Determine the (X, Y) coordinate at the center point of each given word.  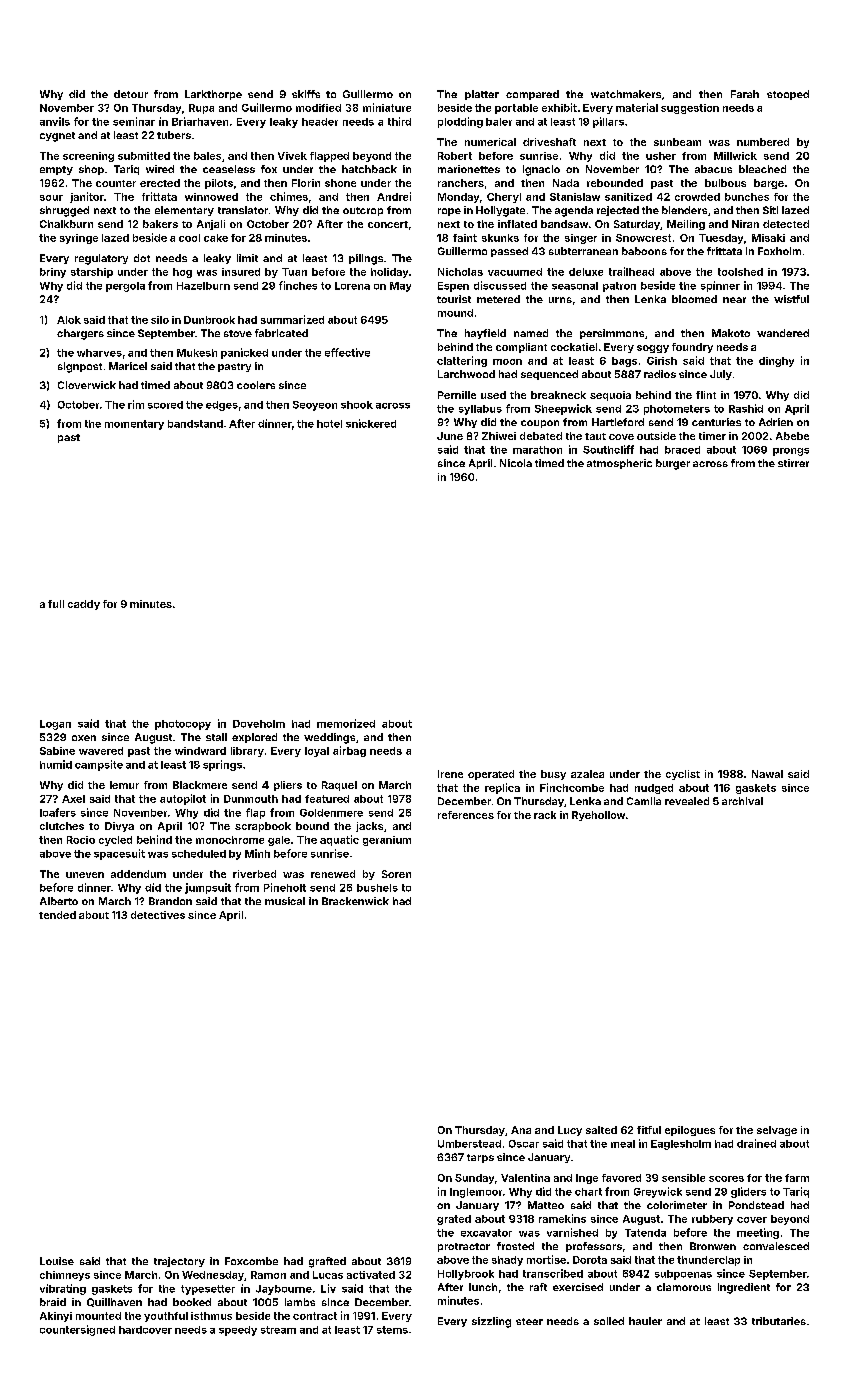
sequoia (610, 396)
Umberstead (469, 1144)
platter (482, 95)
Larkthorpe (213, 95)
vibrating (63, 1289)
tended (57, 915)
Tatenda (645, 1233)
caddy (84, 605)
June (450, 436)
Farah (745, 94)
